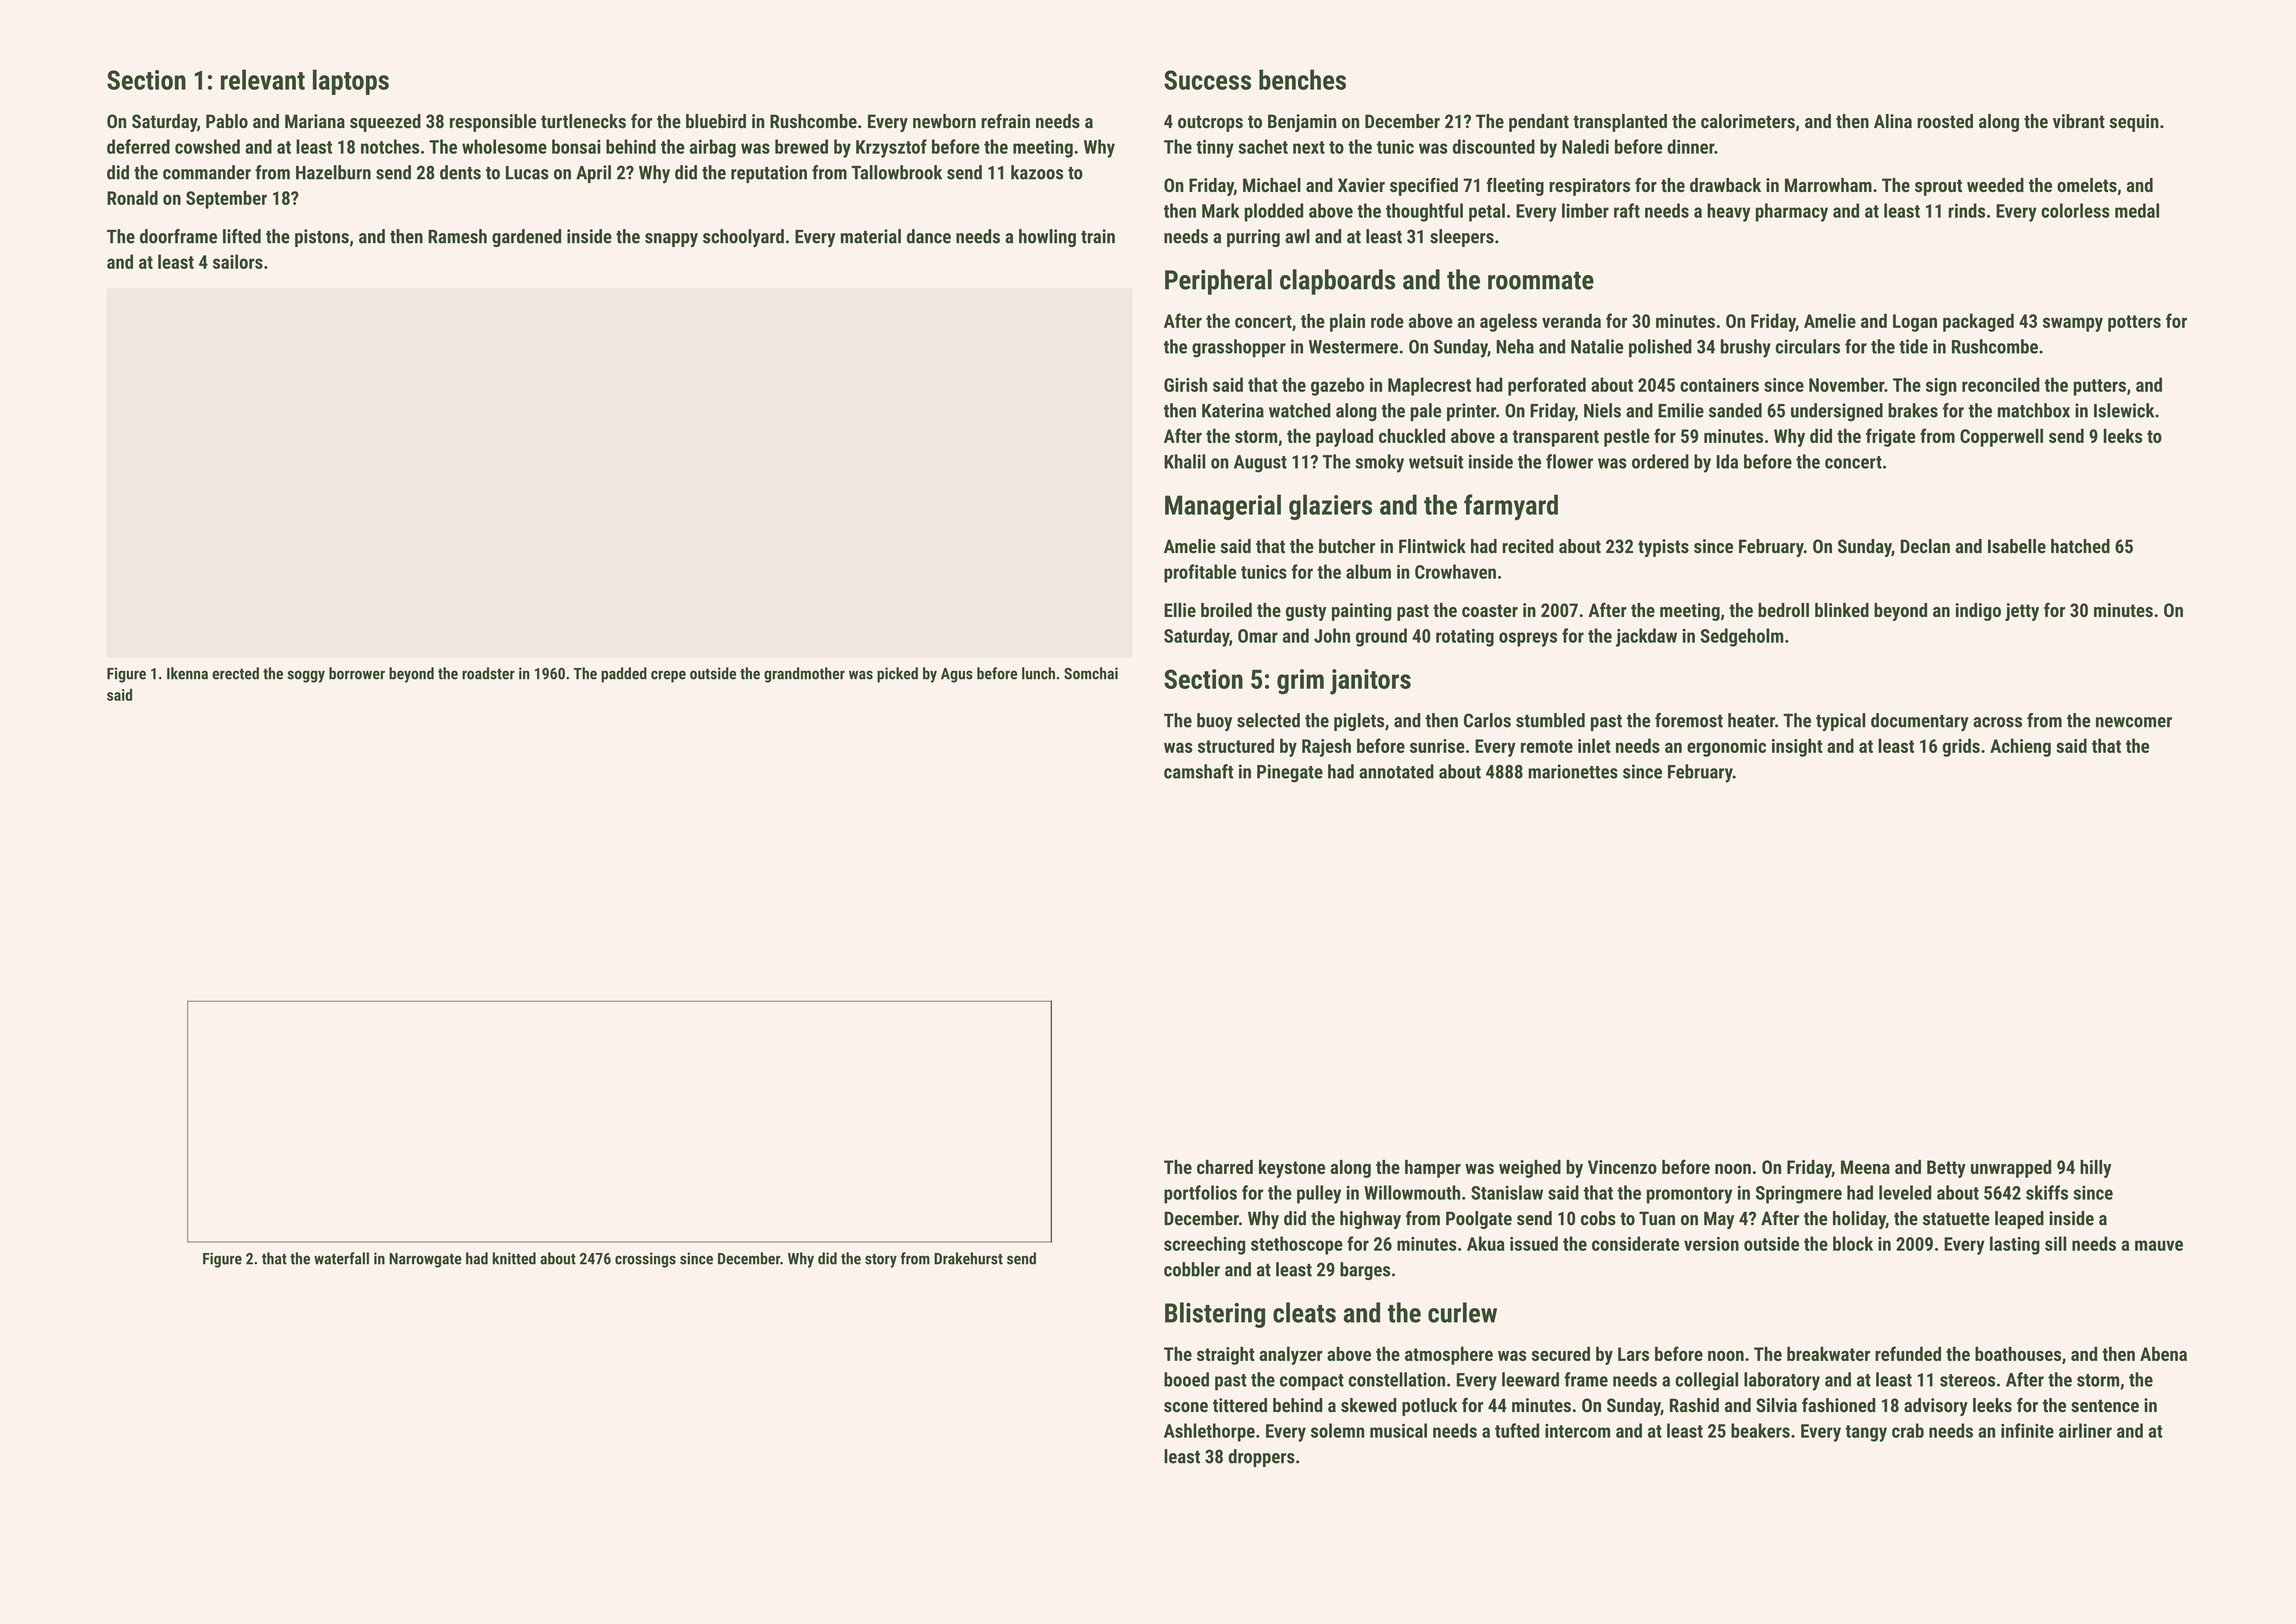 The width and height of the screenshot is (2296, 1624). I want to click on Khalil, so click(1185, 461).
